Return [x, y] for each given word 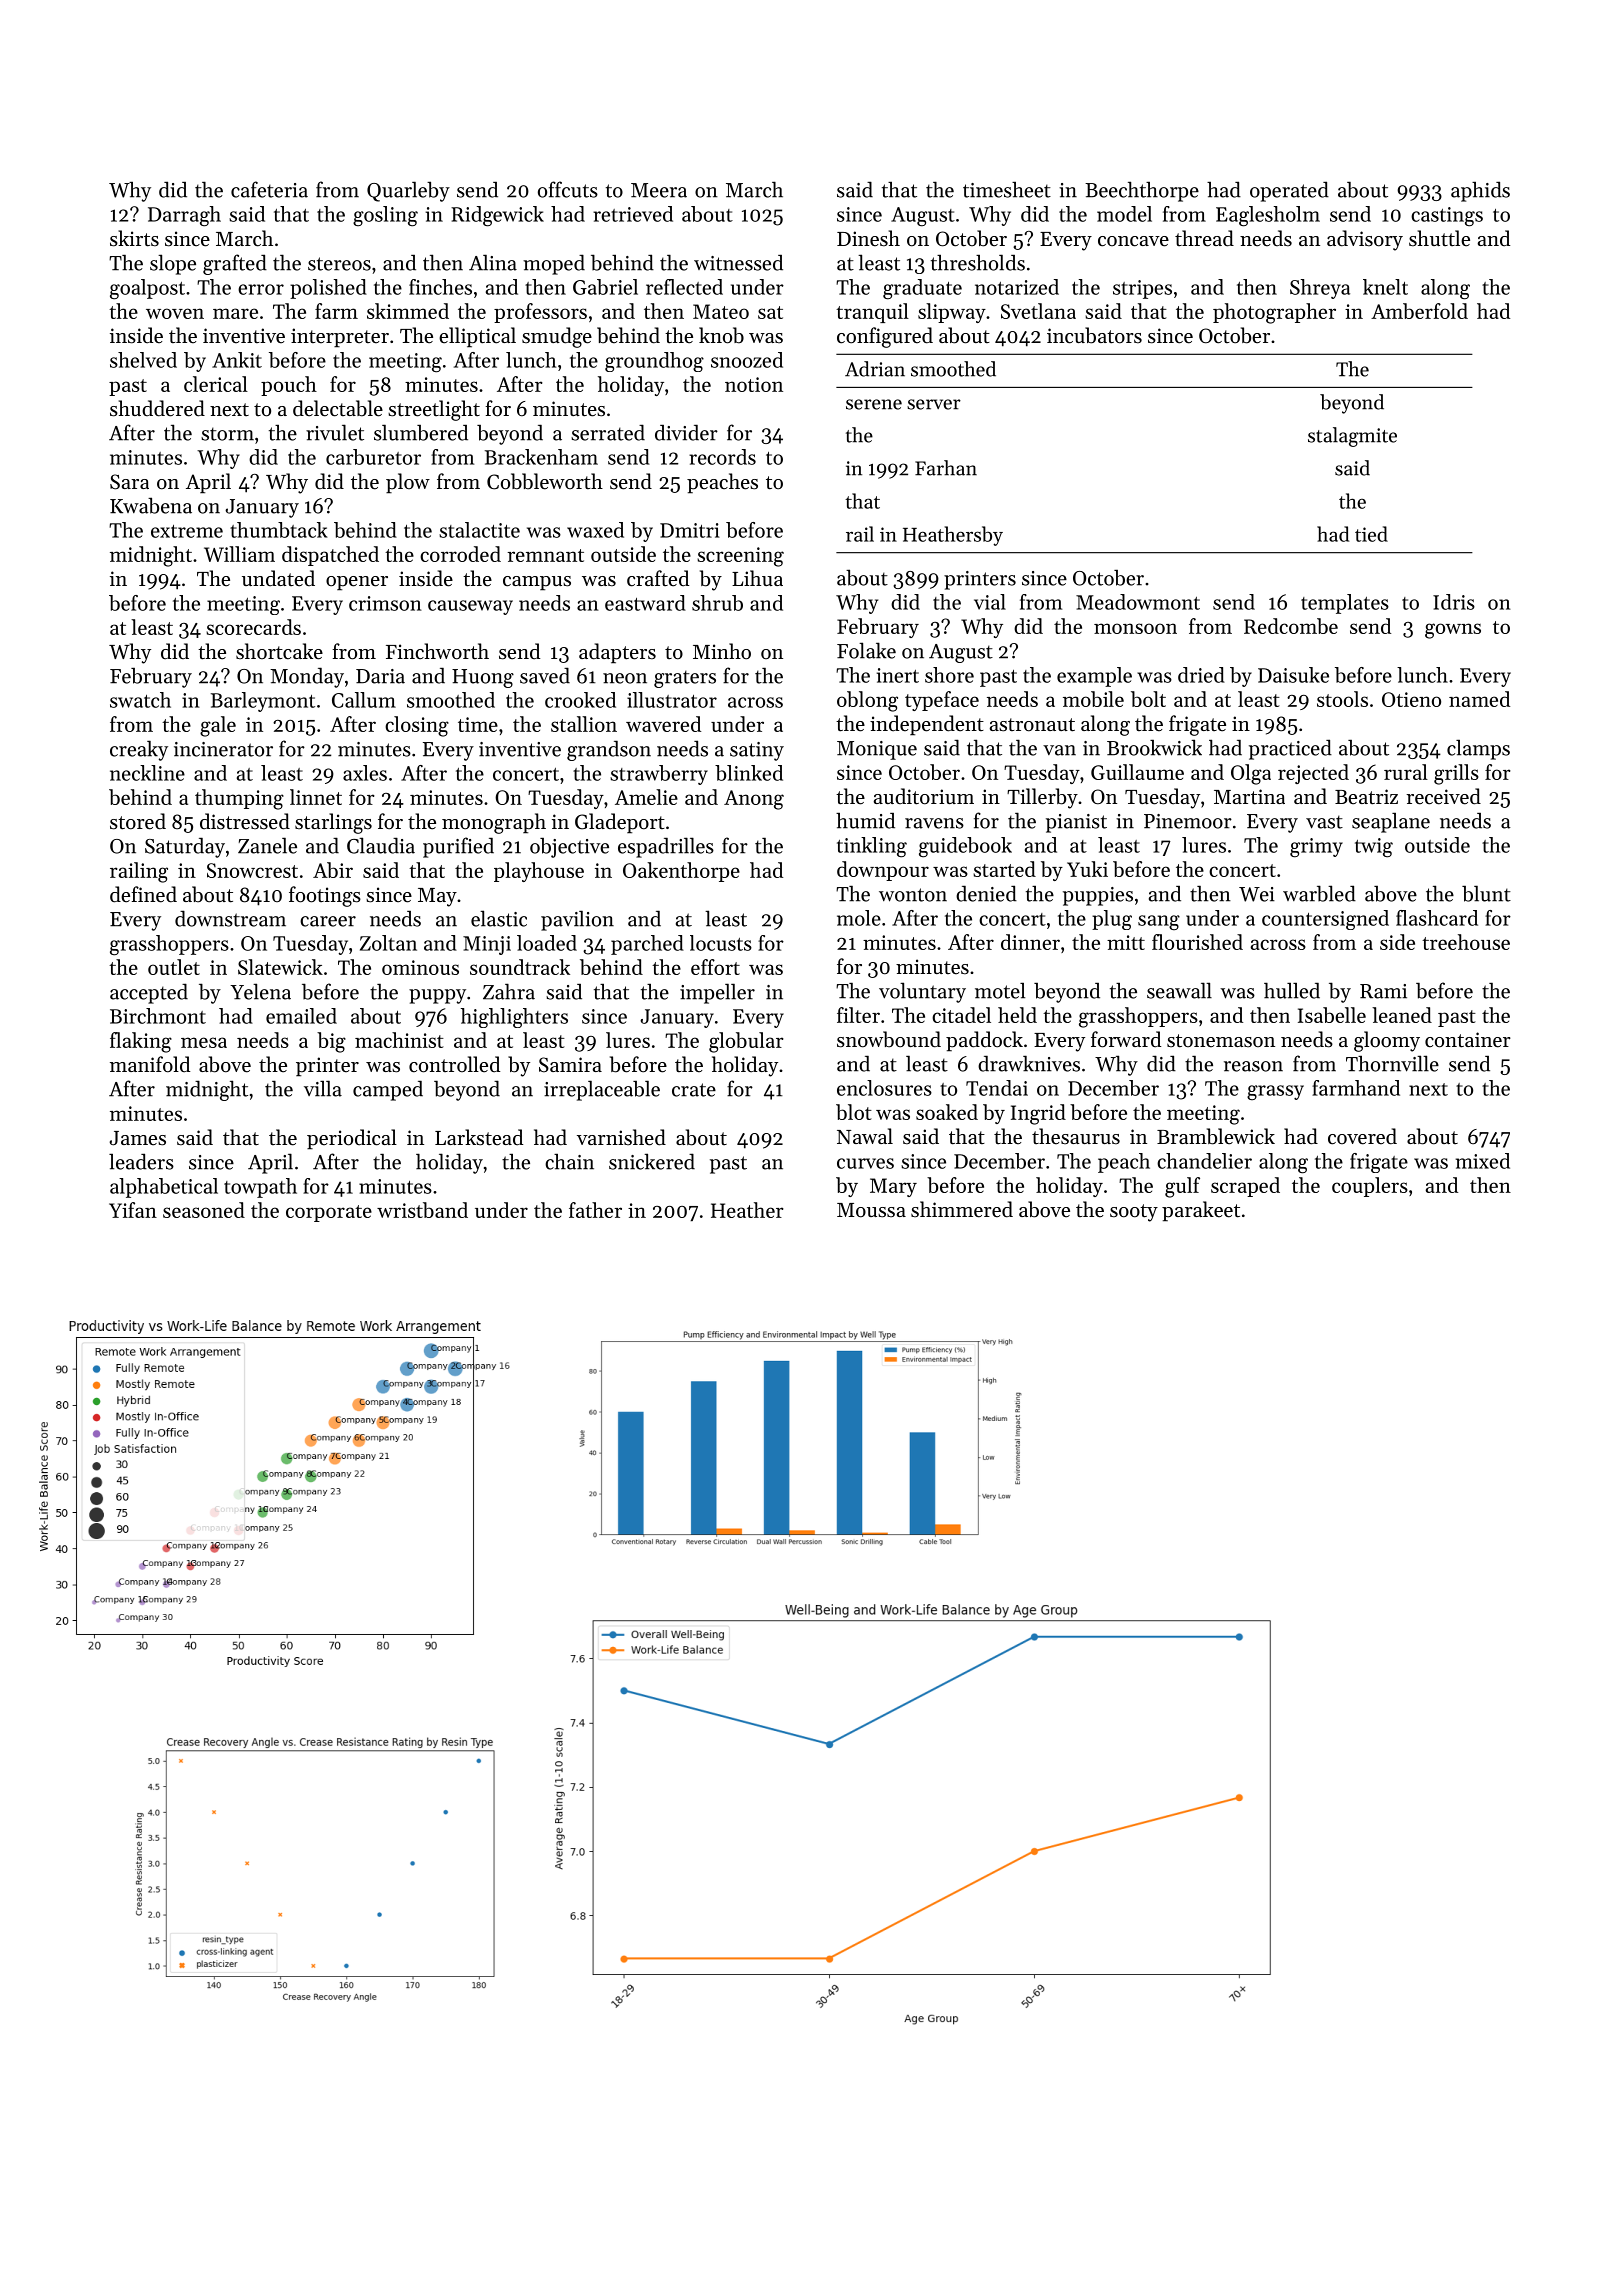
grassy [1275, 1092]
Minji [487, 945]
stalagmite [1352, 437]
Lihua [757, 578]
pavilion [577, 920]
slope [173, 264]
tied [1371, 534]
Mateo [721, 311]
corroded [460, 554]
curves [865, 1163]
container [1468, 1040]
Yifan [133, 1210]
